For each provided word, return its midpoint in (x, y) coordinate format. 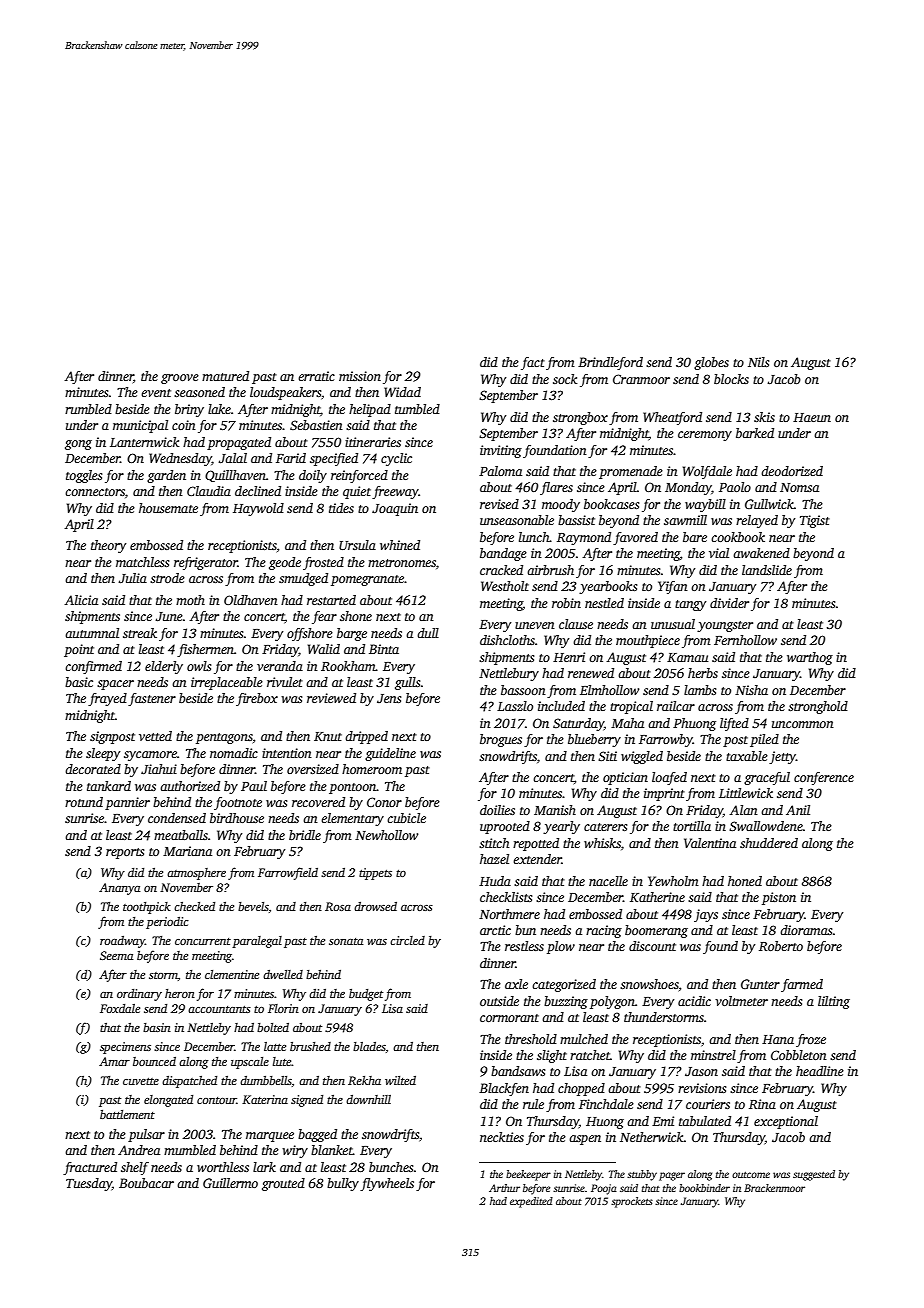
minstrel (713, 1055)
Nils (758, 362)
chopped (581, 1089)
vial (719, 553)
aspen (585, 1140)
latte (275, 1046)
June (169, 616)
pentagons (224, 738)
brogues (501, 740)
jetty (782, 757)
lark (264, 1167)
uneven (535, 625)
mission (360, 376)
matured (225, 376)
